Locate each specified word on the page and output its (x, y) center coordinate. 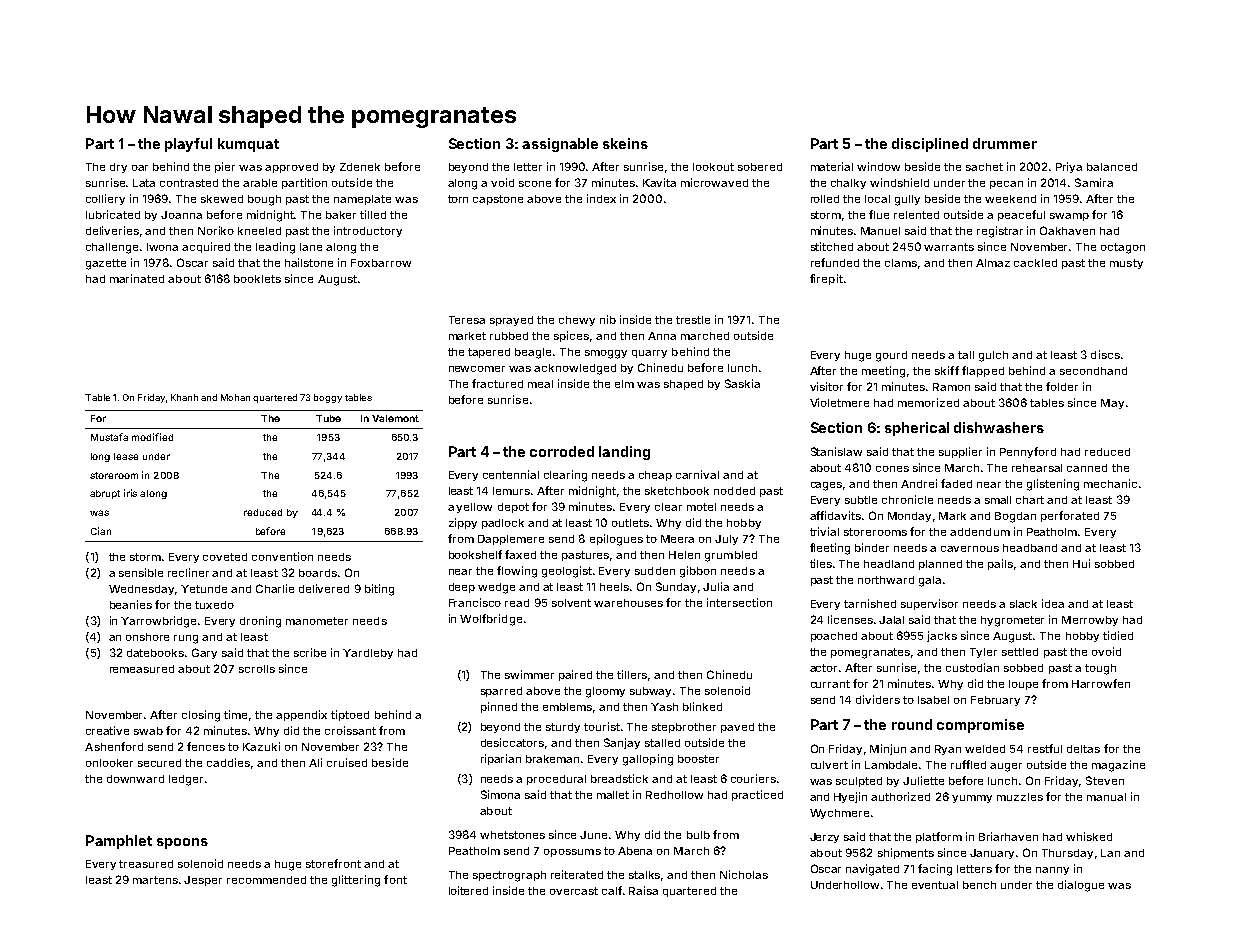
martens (155, 880)
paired (575, 675)
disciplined (930, 145)
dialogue (1081, 886)
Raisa (643, 890)
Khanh (184, 397)
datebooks (155, 653)
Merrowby (1090, 621)
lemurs (511, 491)
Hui (1081, 563)
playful (188, 145)
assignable (560, 145)
